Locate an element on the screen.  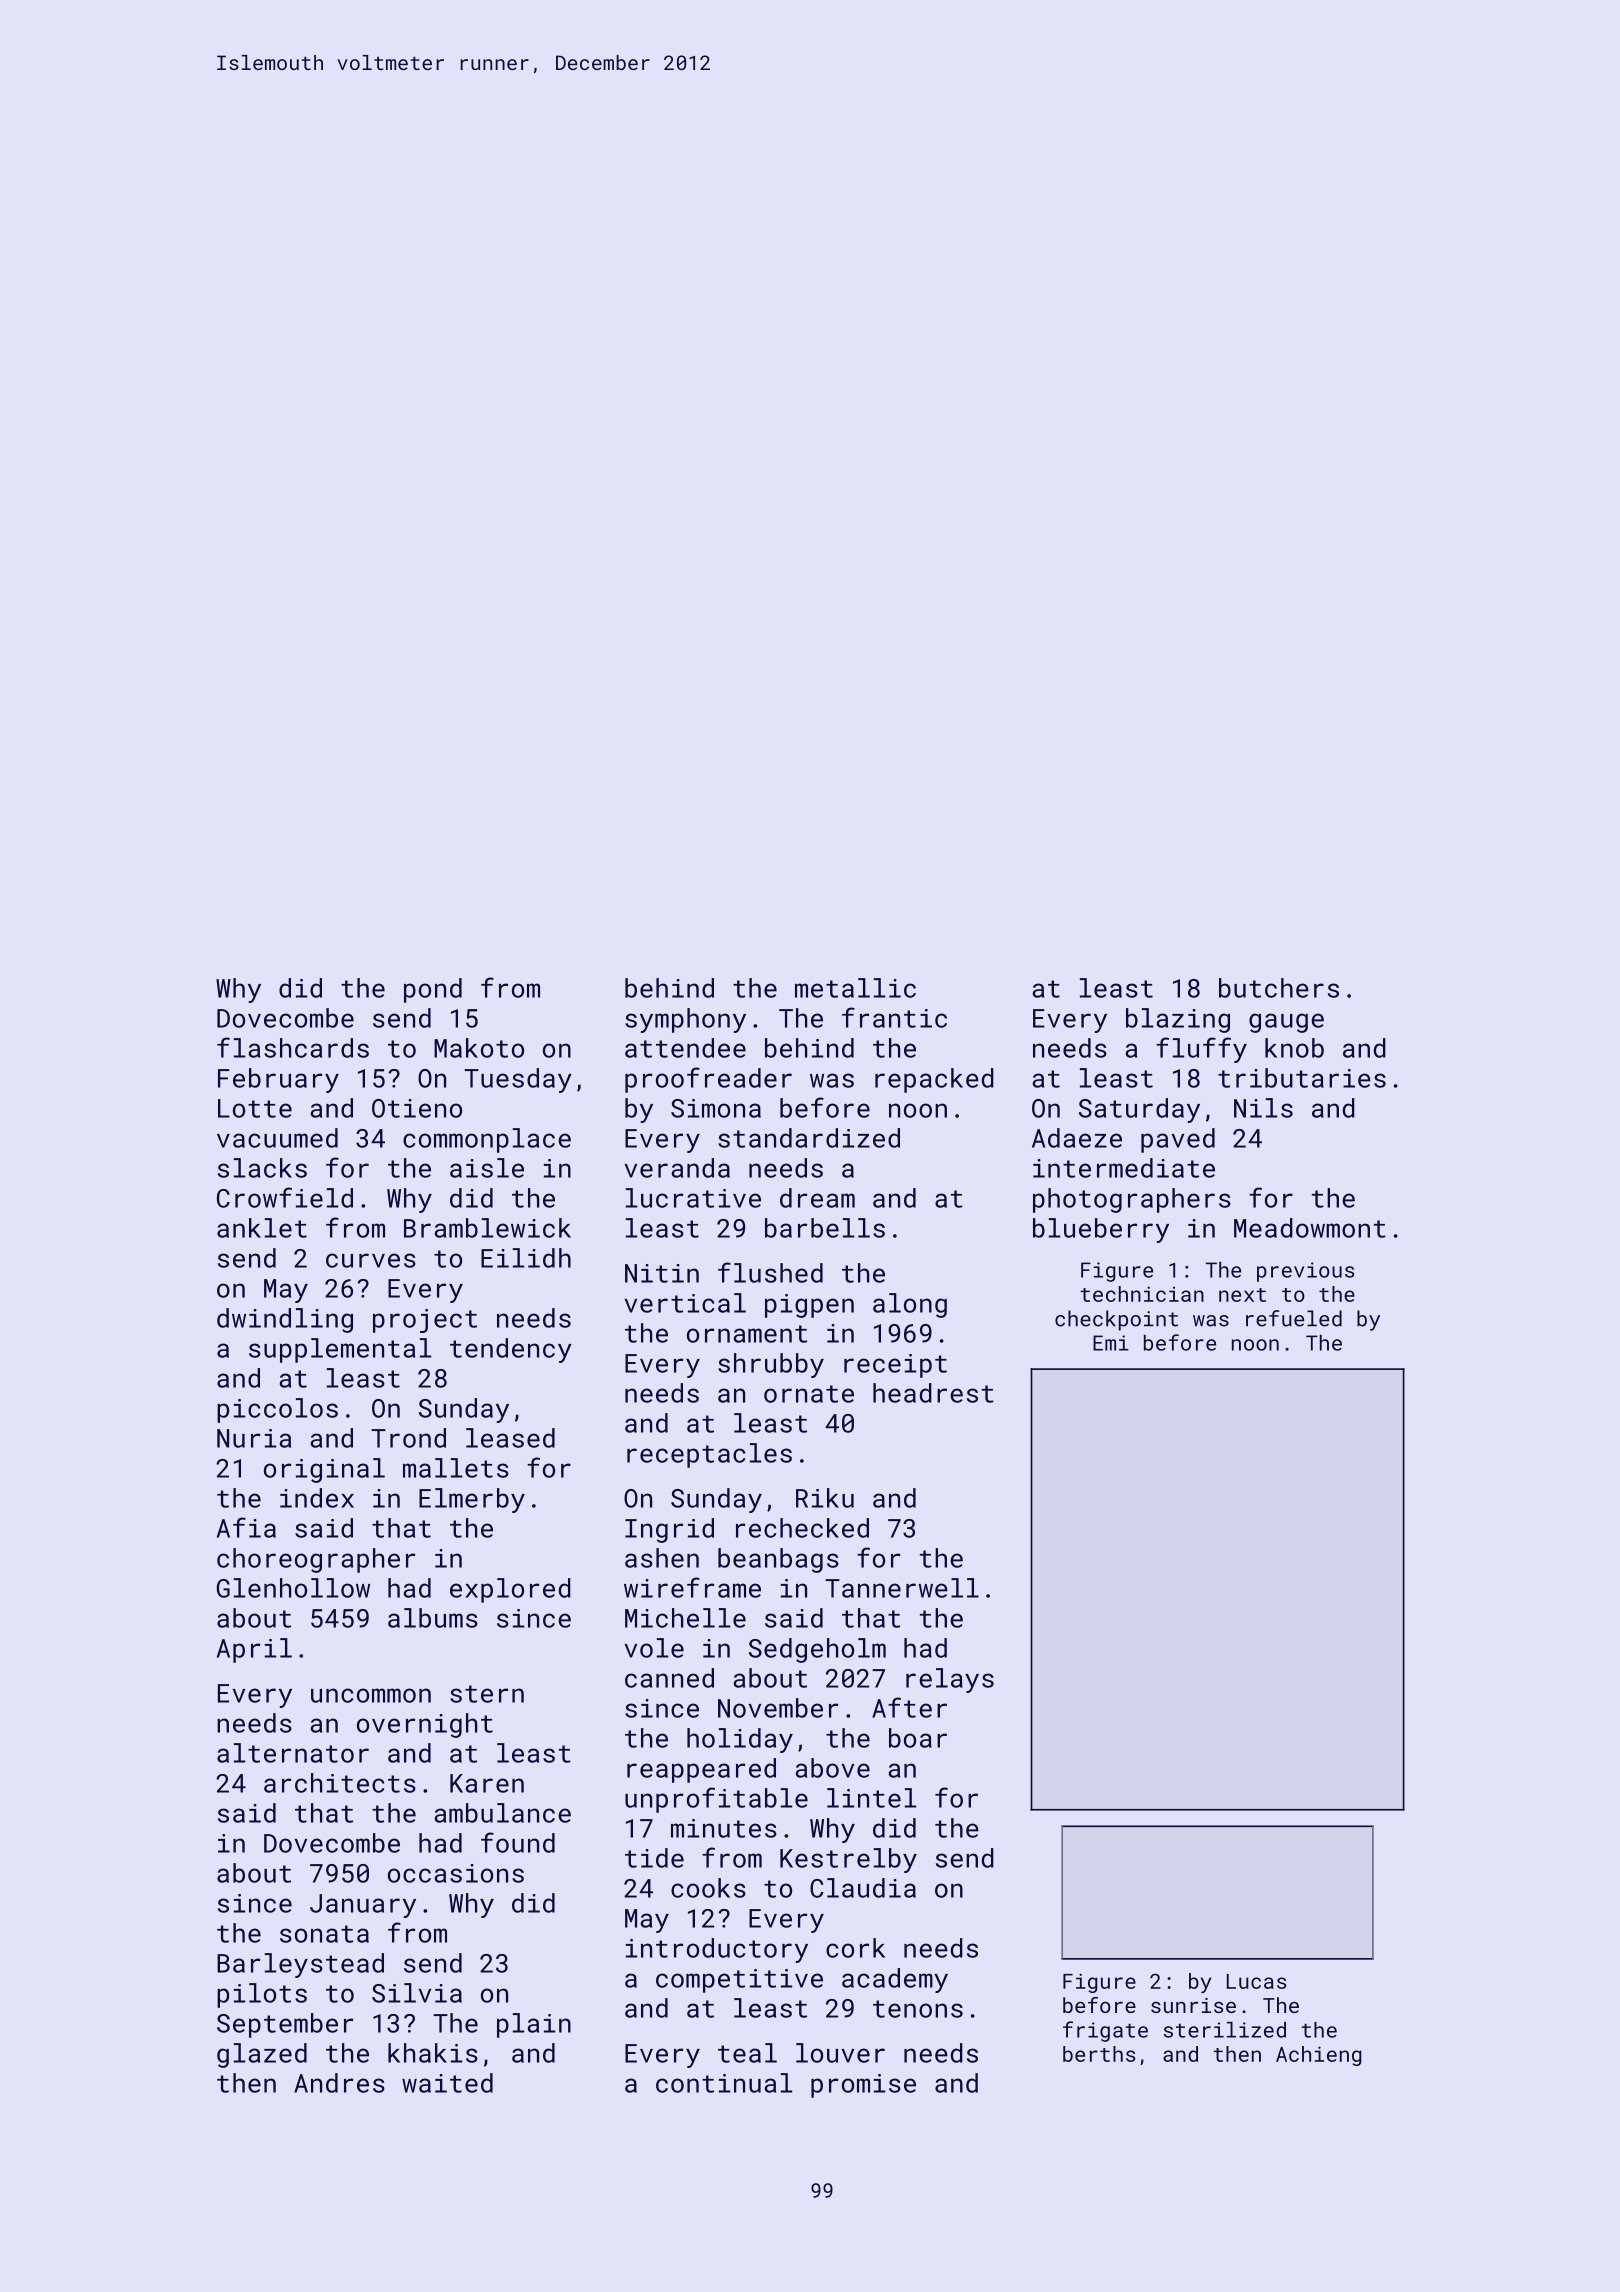
previous is located at coordinates (1306, 1272).
